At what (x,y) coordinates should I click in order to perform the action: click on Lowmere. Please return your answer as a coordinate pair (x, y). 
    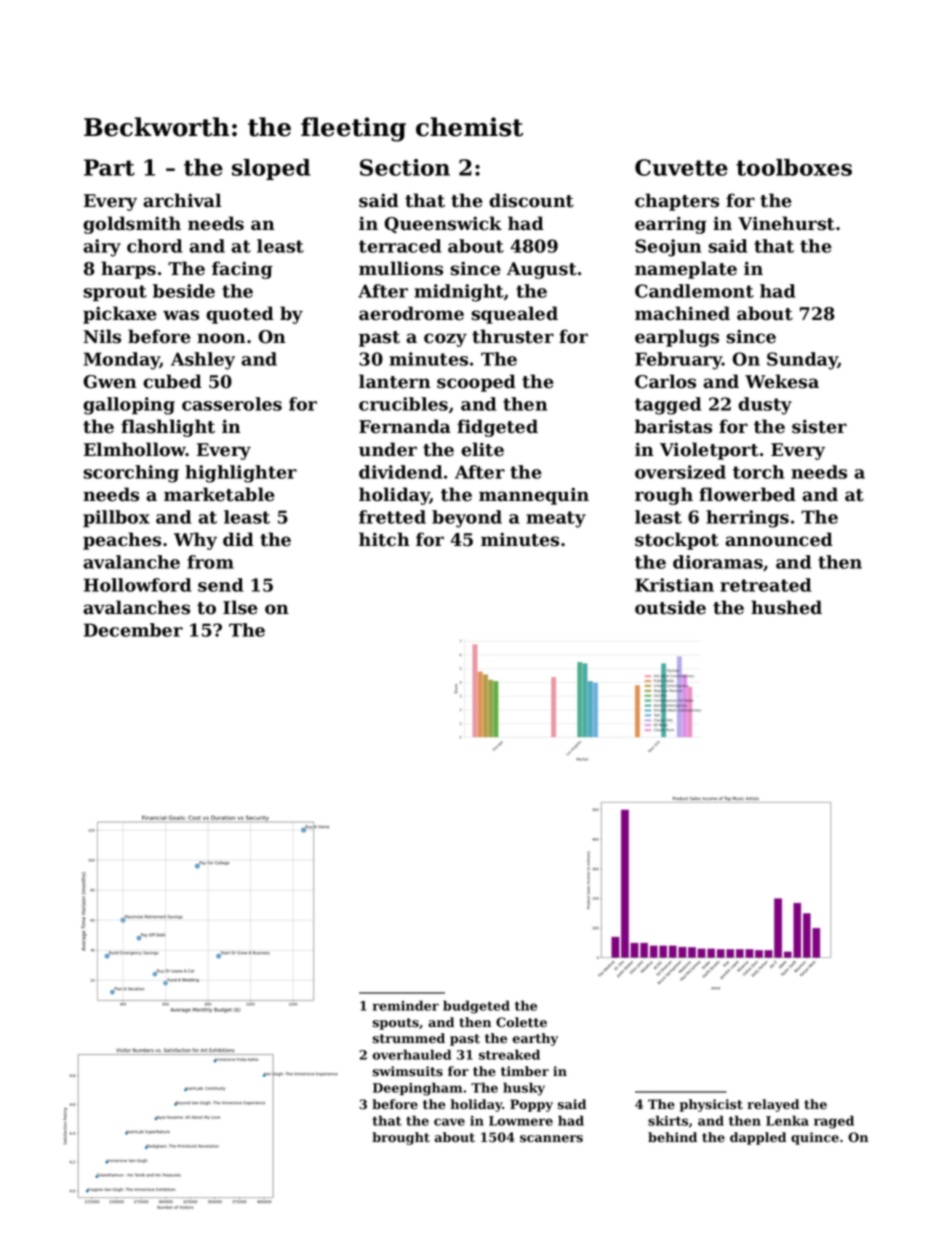
    Looking at the image, I should click on (521, 1121).
